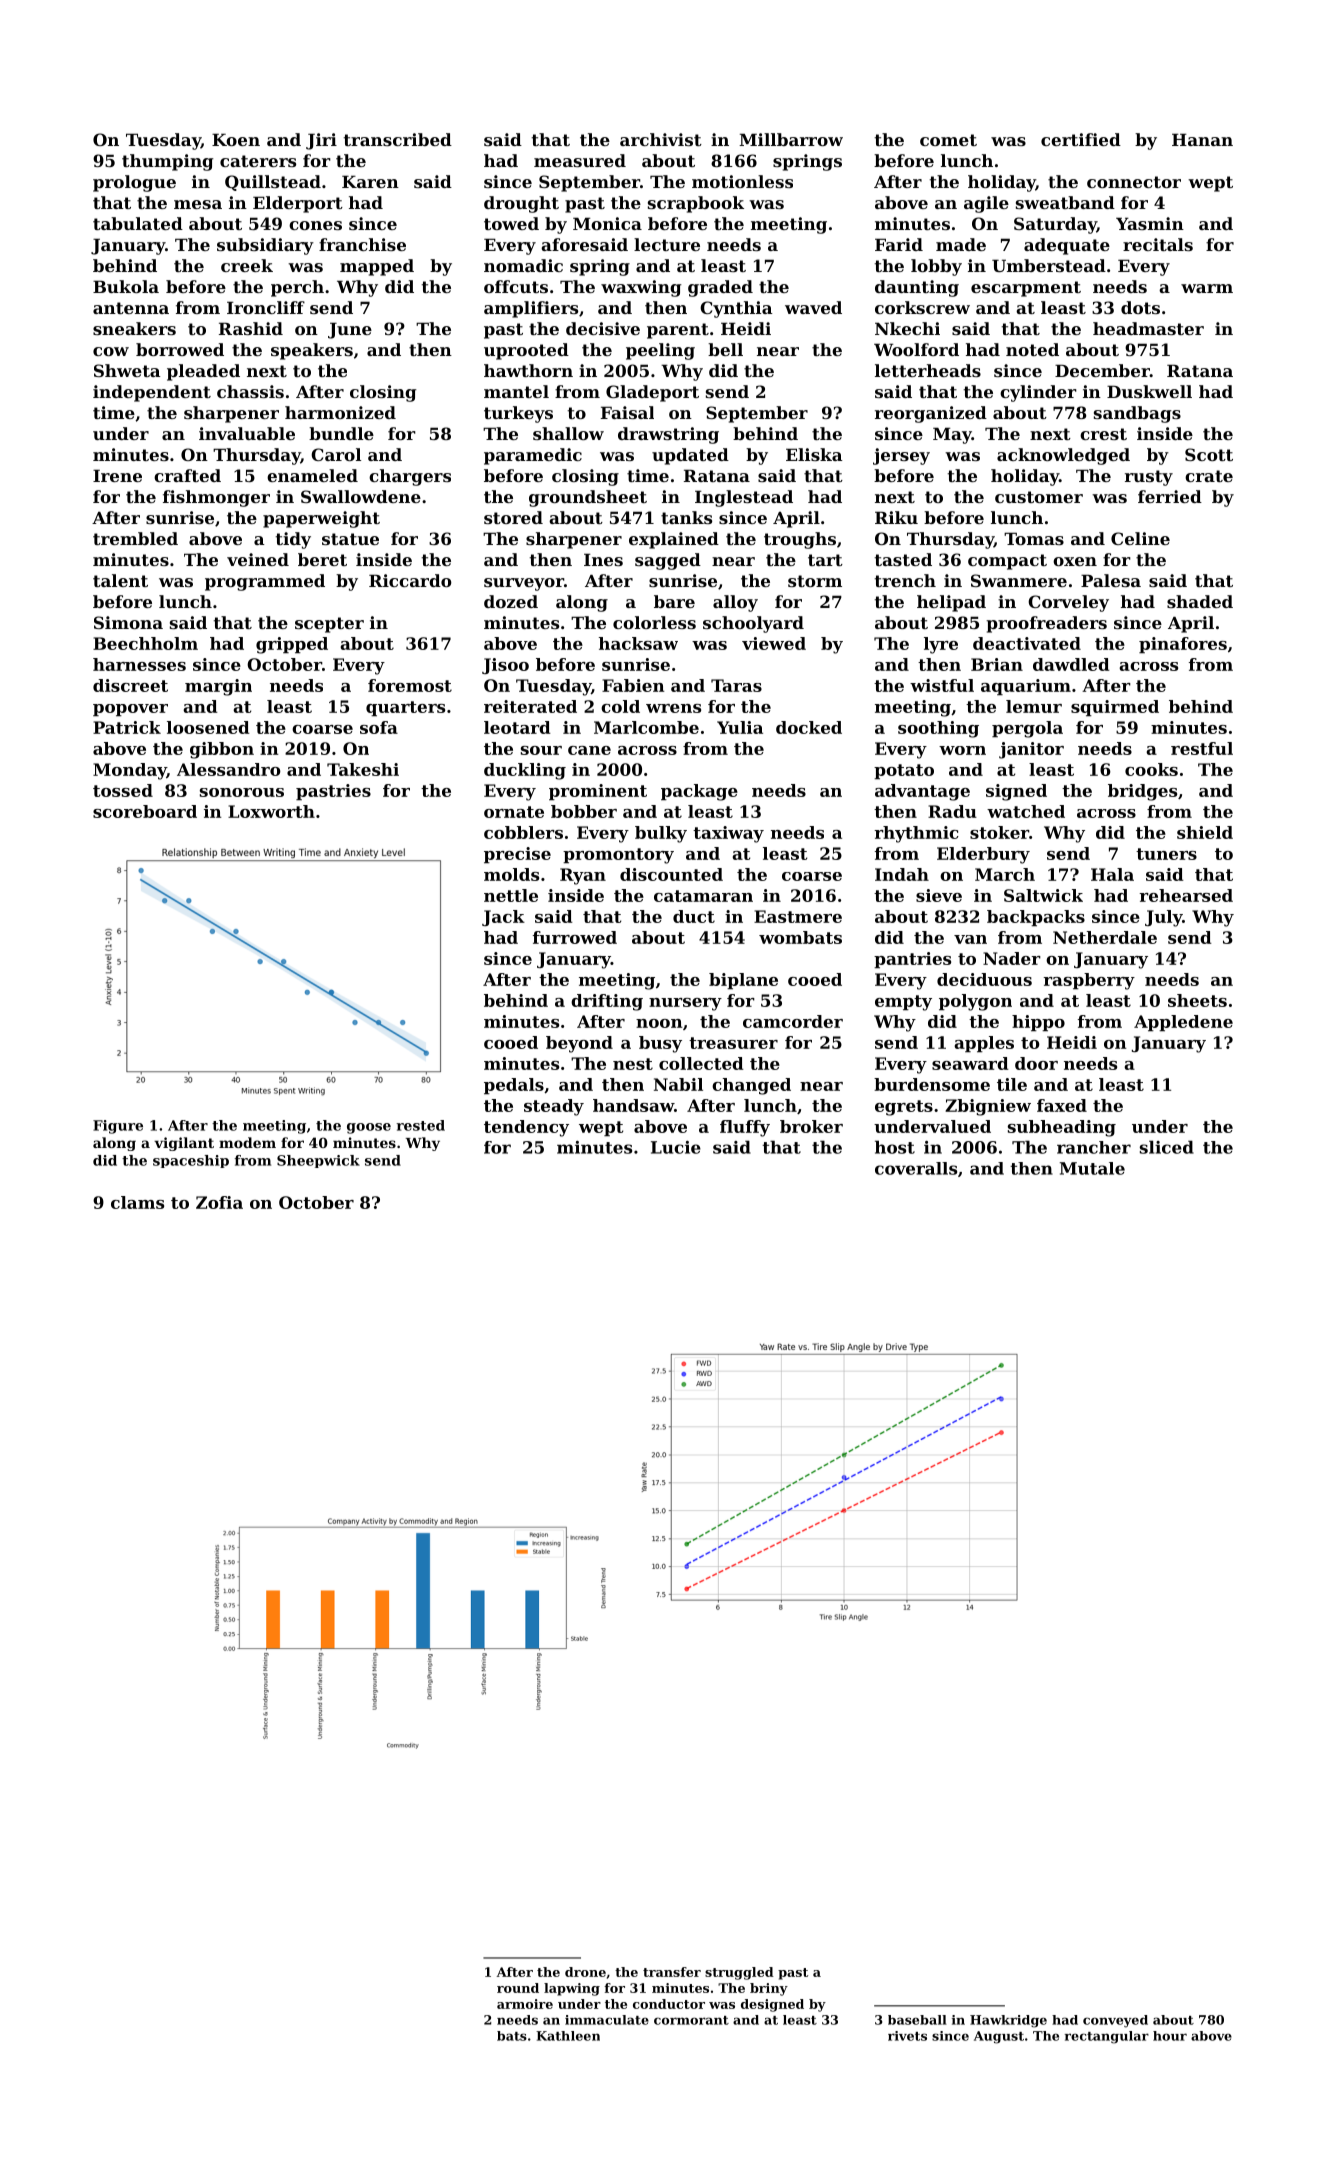  What do you see at coordinates (1200, 601) in the screenshot?
I see `shaded` at bounding box center [1200, 601].
